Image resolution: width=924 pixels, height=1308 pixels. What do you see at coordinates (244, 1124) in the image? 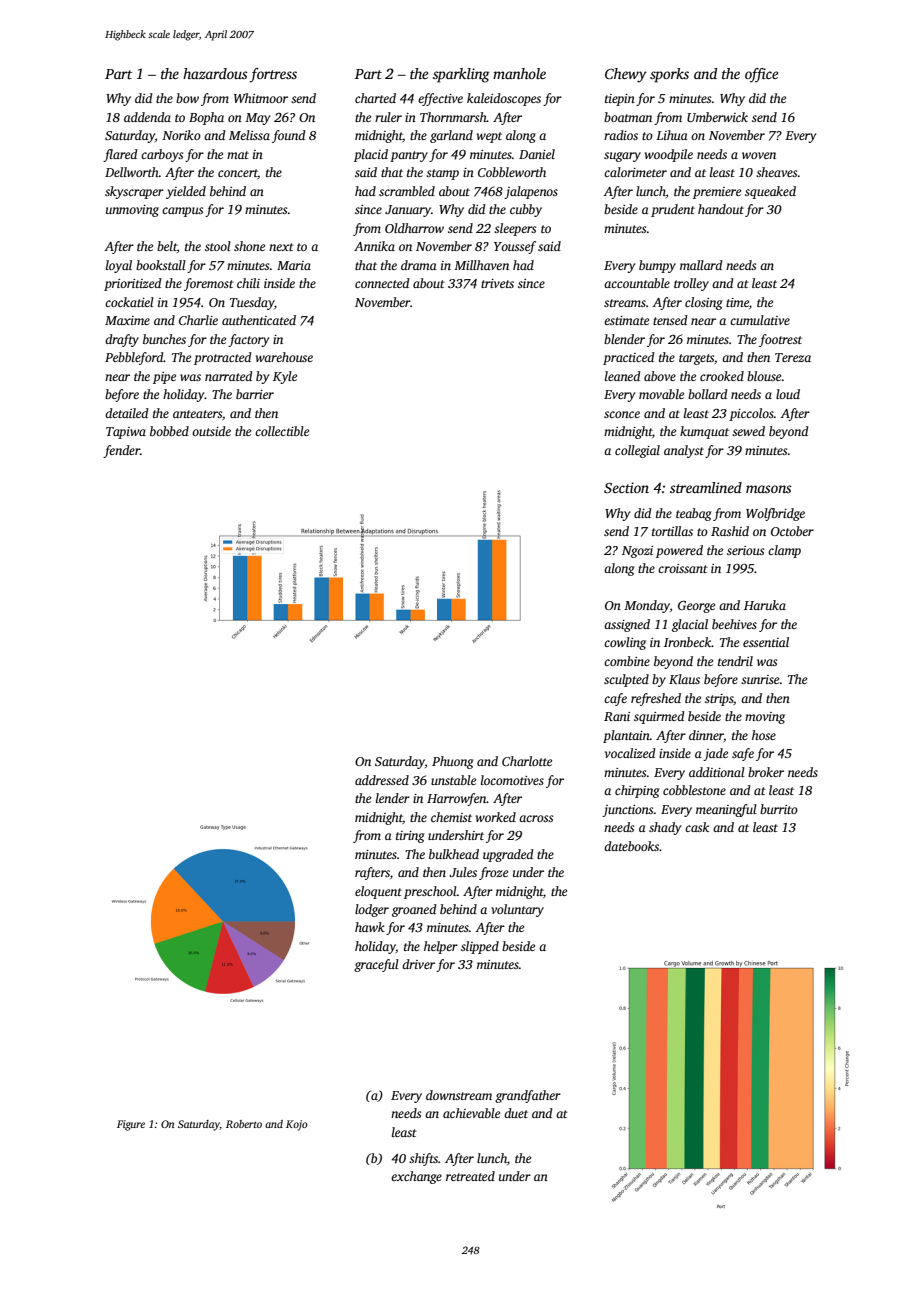
I see `Roberto` at bounding box center [244, 1124].
